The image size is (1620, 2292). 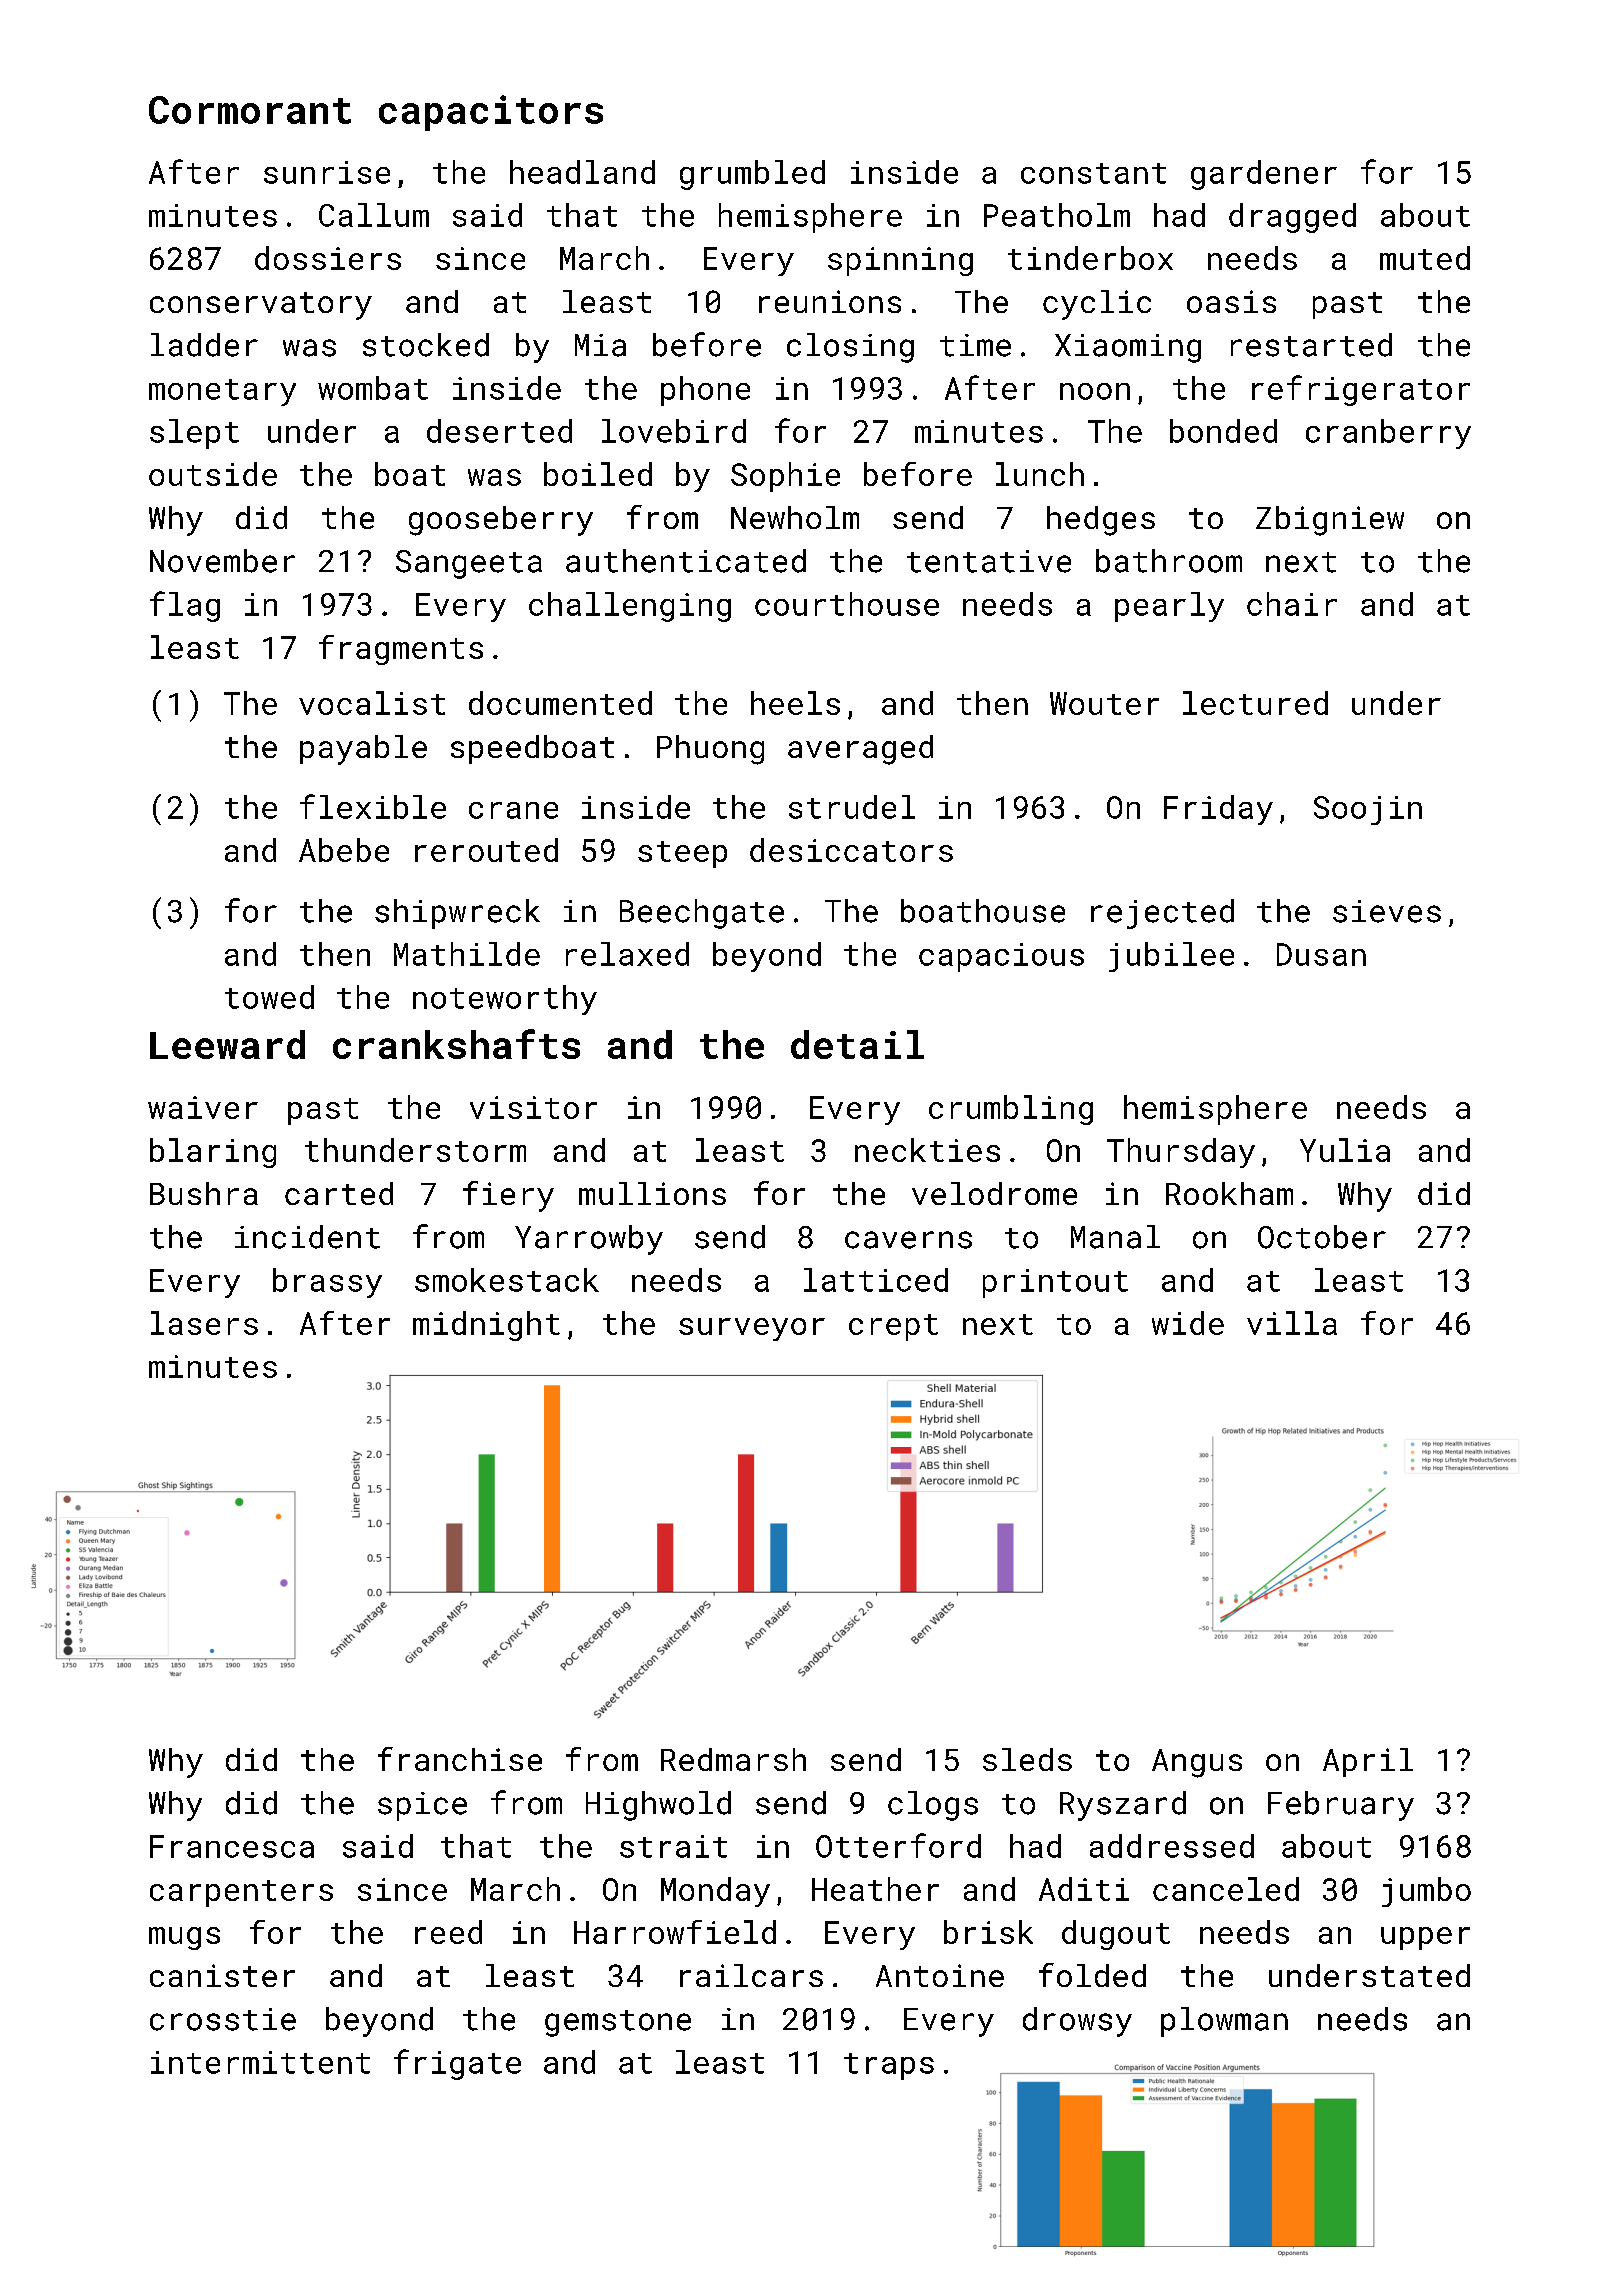 What do you see at coordinates (222, 392) in the screenshot?
I see `monetary` at bounding box center [222, 392].
